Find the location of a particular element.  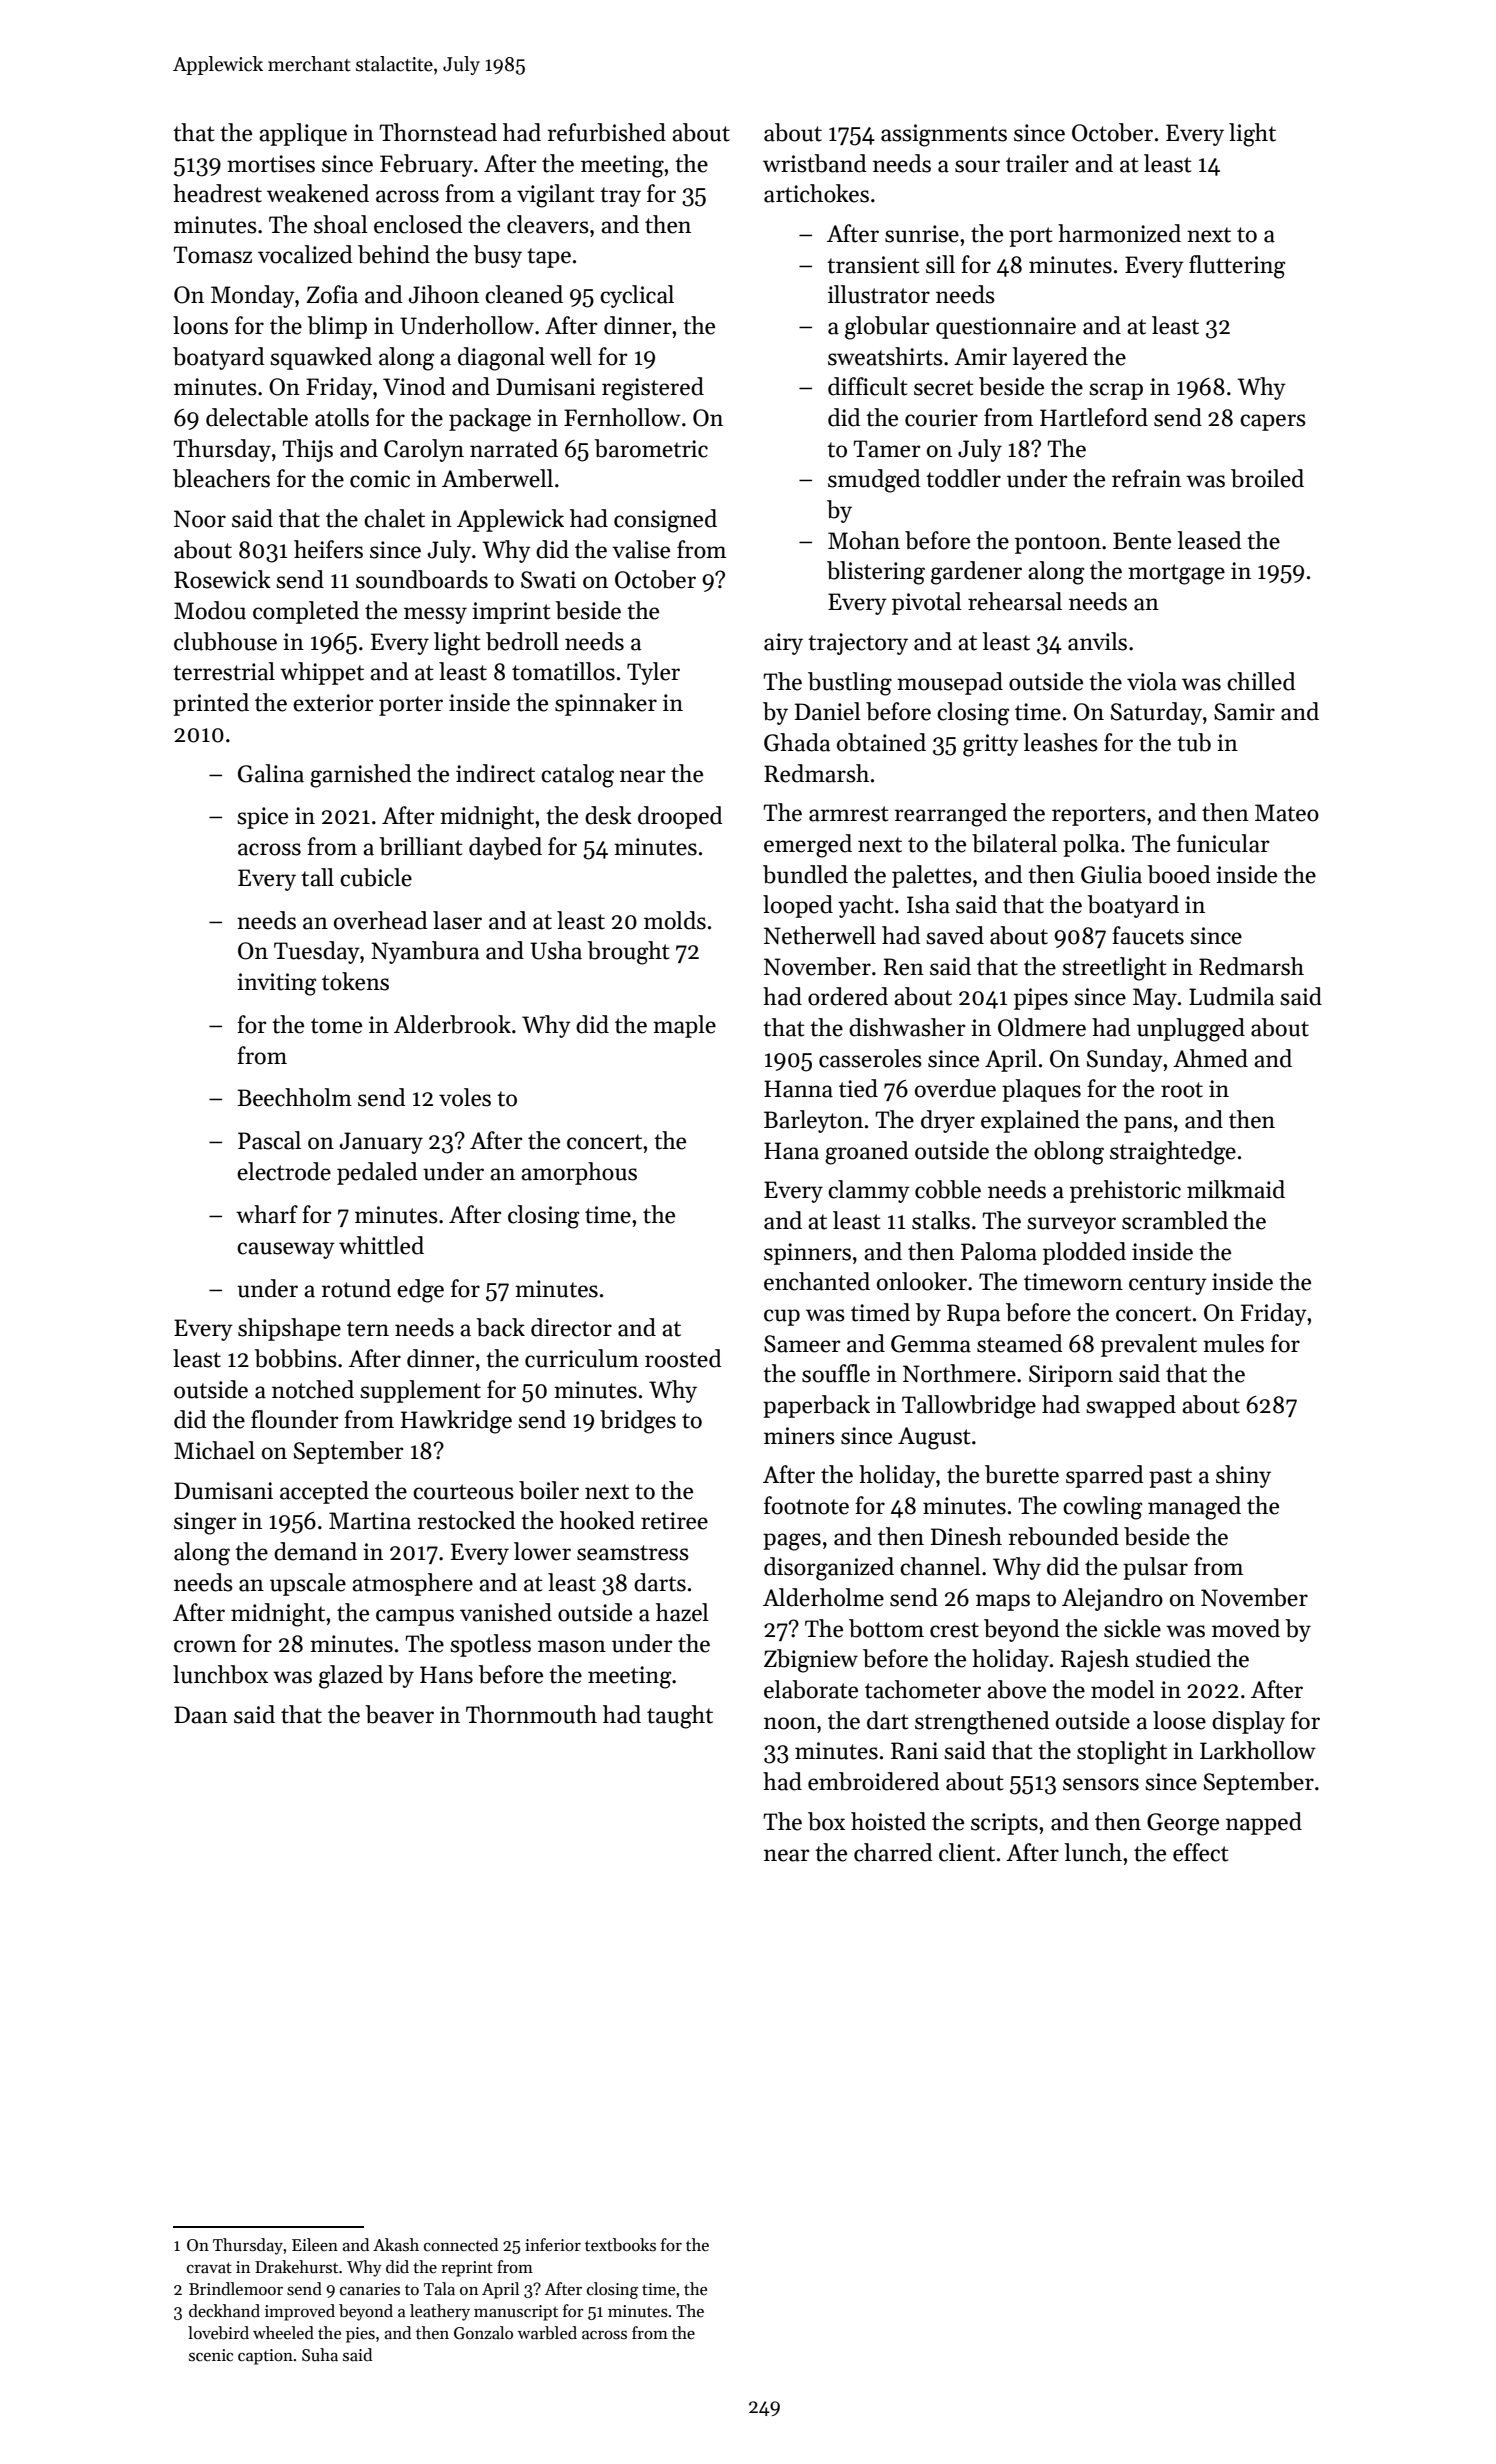

fluttering is located at coordinates (1237, 267).
